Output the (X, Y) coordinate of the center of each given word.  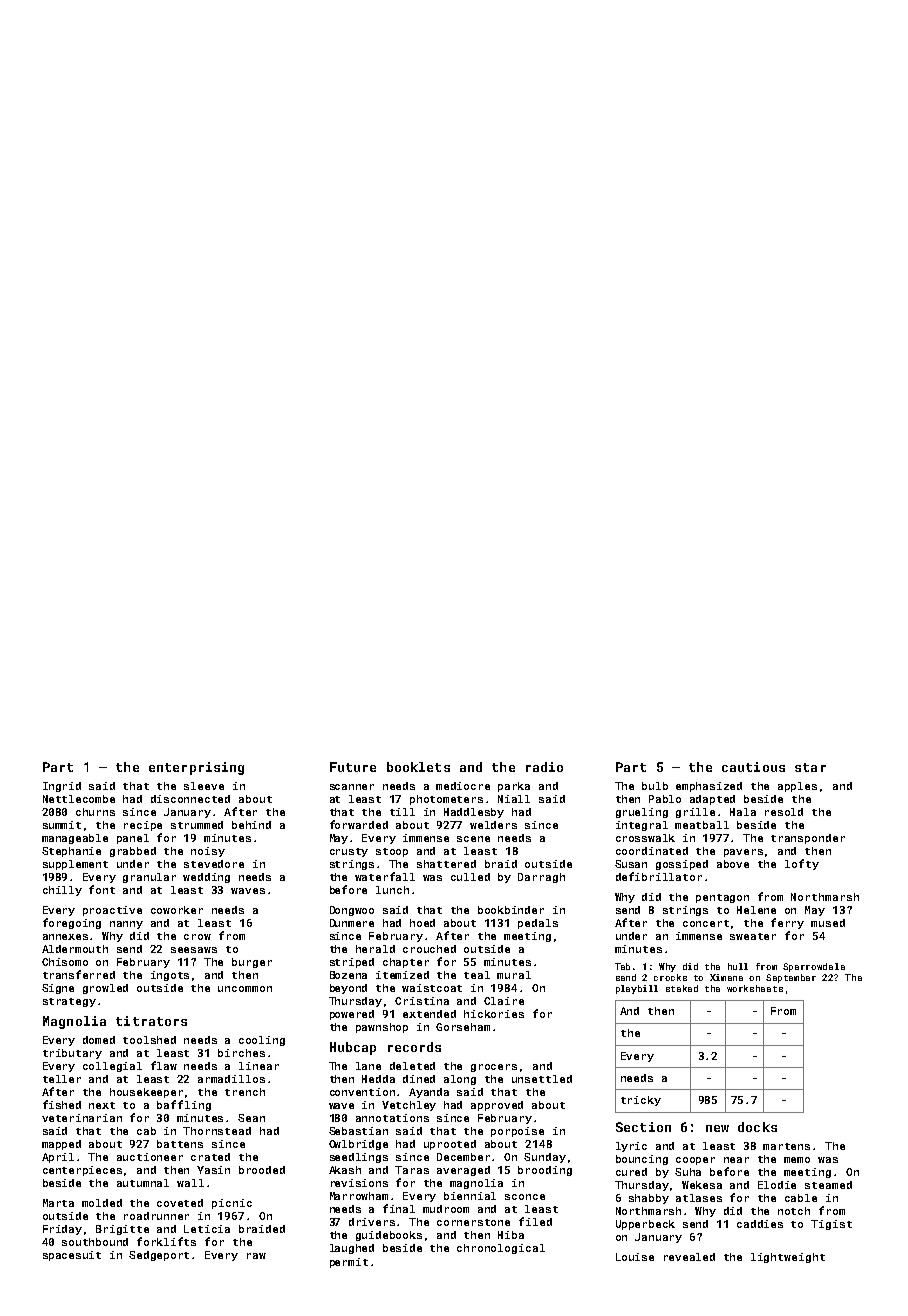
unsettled (542, 1079)
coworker (177, 910)
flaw (164, 1065)
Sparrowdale (814, 967)
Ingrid (62, 787)
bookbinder (511, 910)
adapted (712, 800)
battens (180, 1144)
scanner (352, 787)
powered (352, 1015)
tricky (641, 1101)
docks (757, 1127)
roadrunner (156, 1216)
